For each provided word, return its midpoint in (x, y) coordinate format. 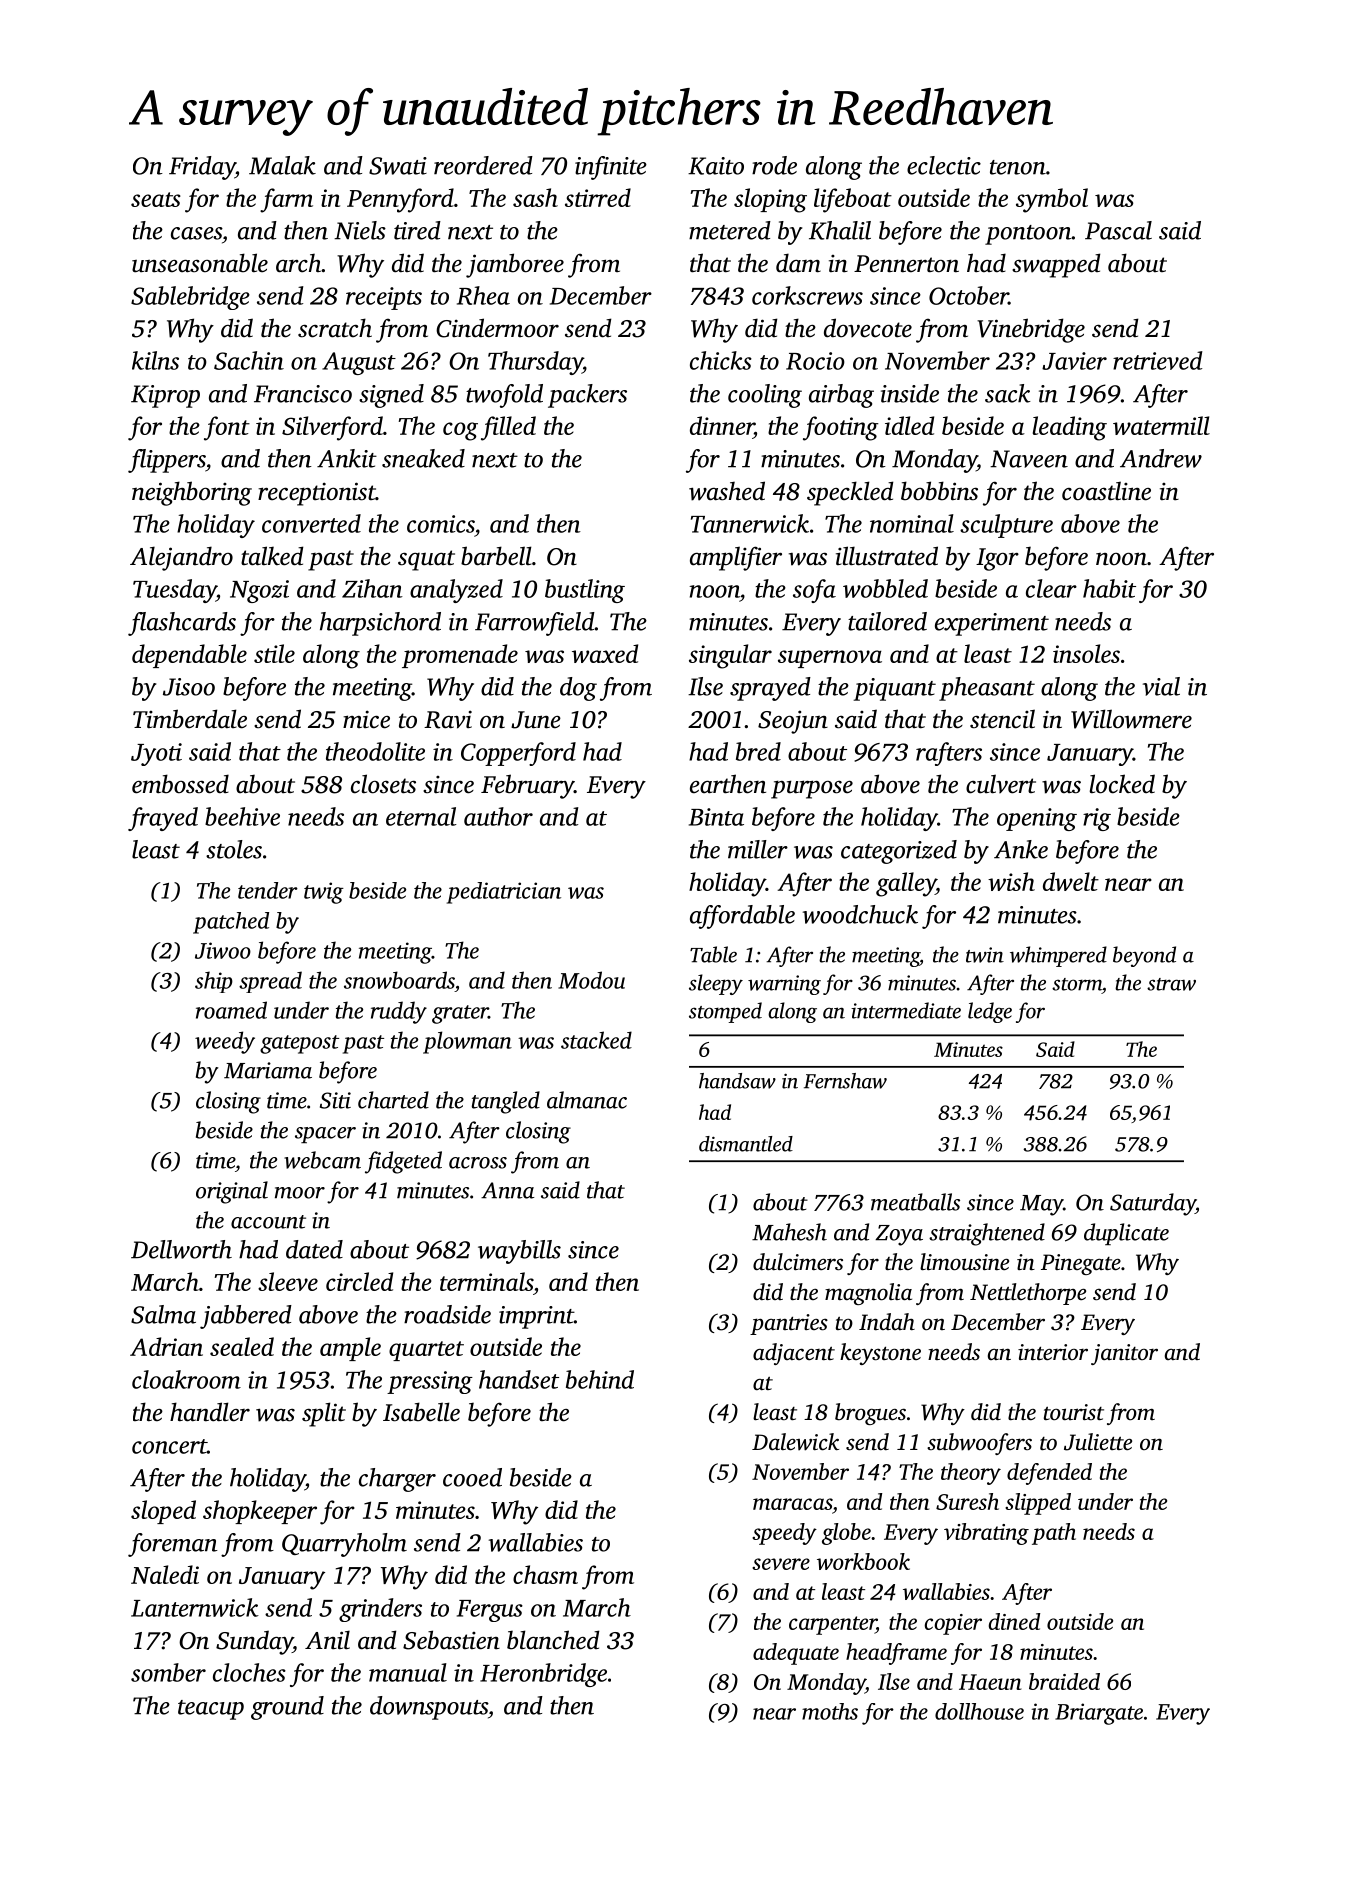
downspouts (429, 1708)
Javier (1074, 361)
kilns (155, 360)
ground (287, 1708)
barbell (496, 556)
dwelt (1071, 881)
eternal (421, 816)
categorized (899, 852)
